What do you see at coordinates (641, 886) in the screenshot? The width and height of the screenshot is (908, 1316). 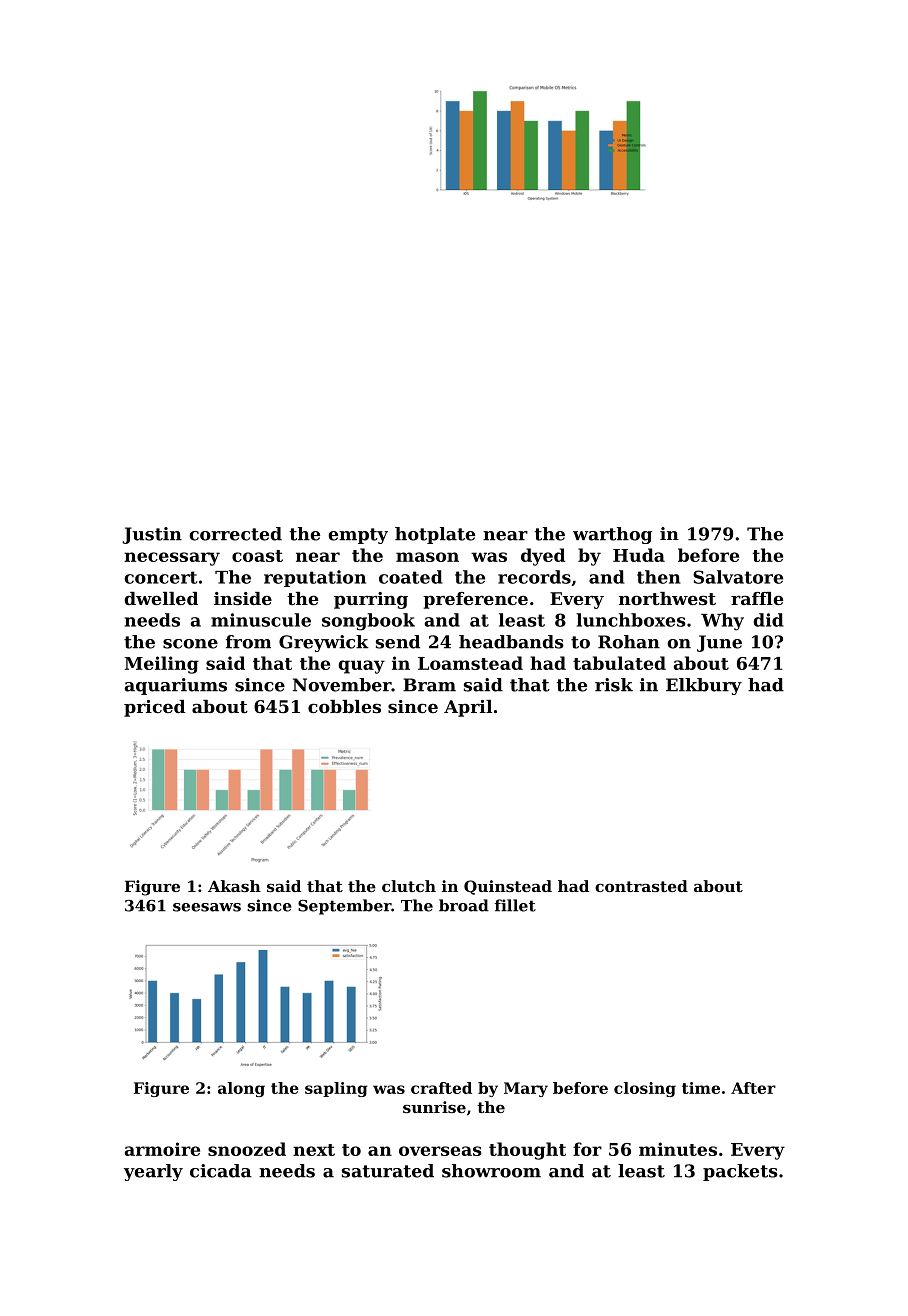 I see `contrasted` at bounding box center [641, 886].
